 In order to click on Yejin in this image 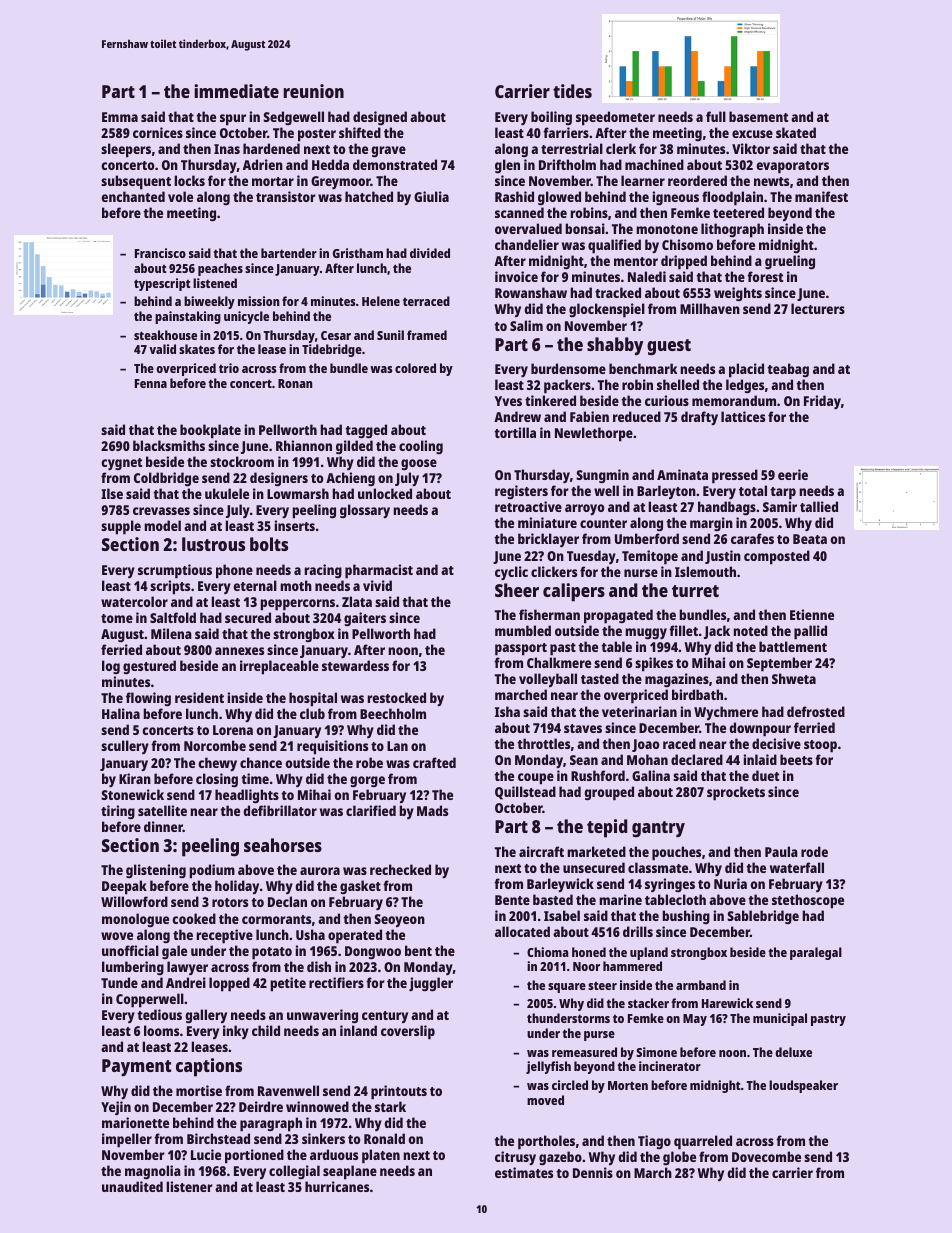, I will do `click(116, 1108)`.
